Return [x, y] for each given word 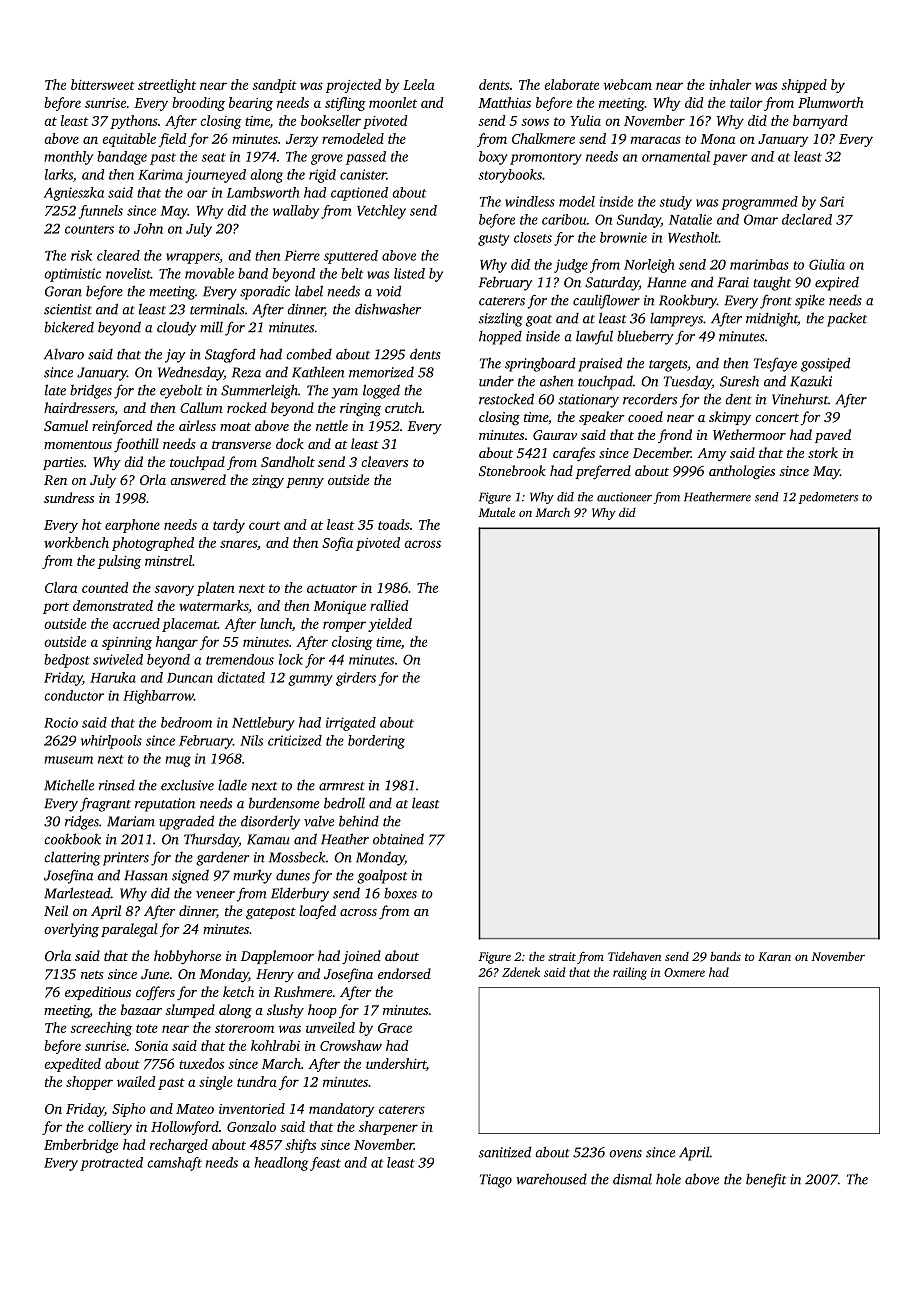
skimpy [730, 418]
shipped [804, 86]
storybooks [510, 176]
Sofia [337, 544]
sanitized [505, 1152]
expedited [72, 1065]
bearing [251, 104]
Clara [61, 587]
